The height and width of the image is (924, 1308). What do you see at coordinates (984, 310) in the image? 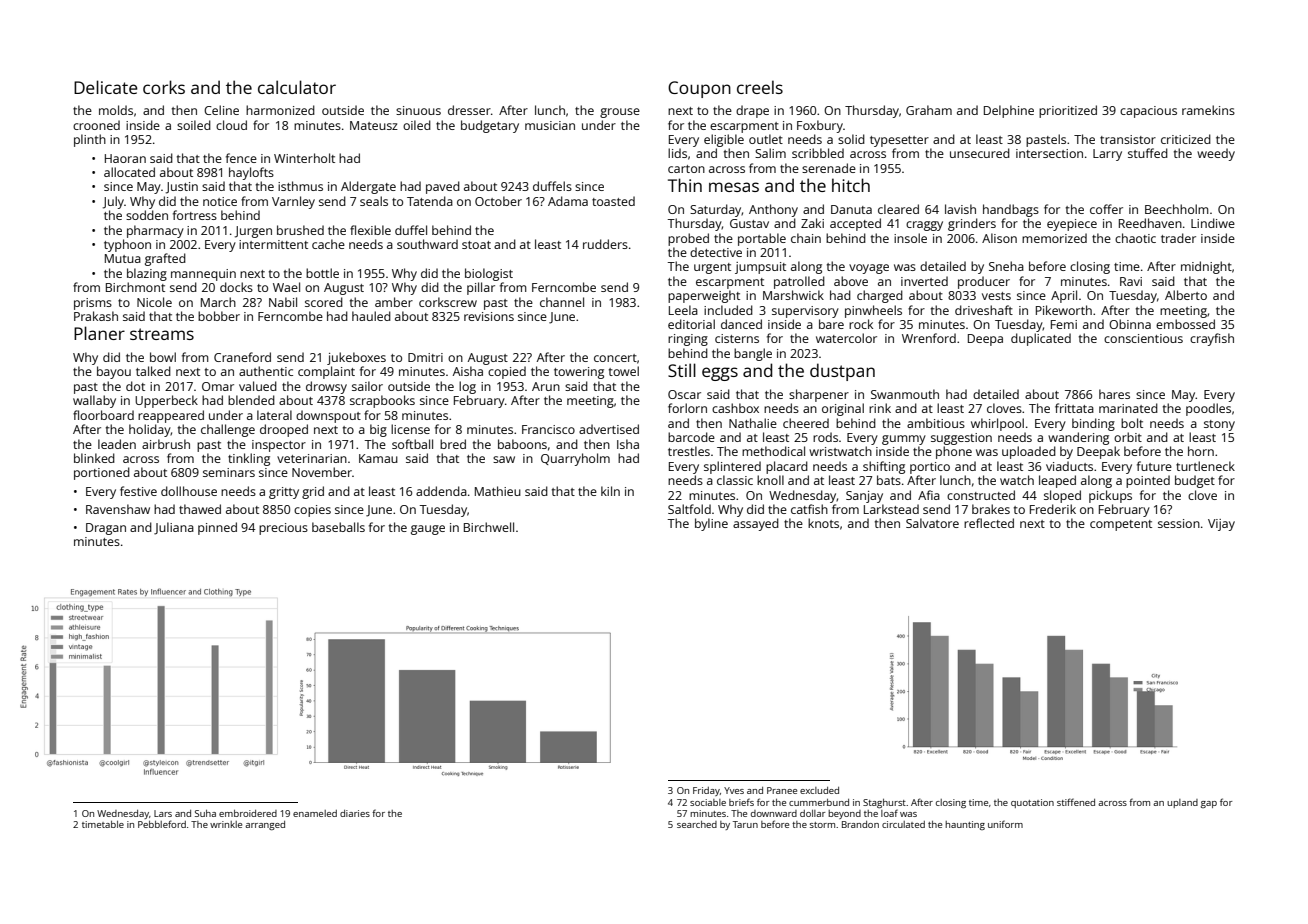
I see `driveshaft` at bounding box center [984, 310].
